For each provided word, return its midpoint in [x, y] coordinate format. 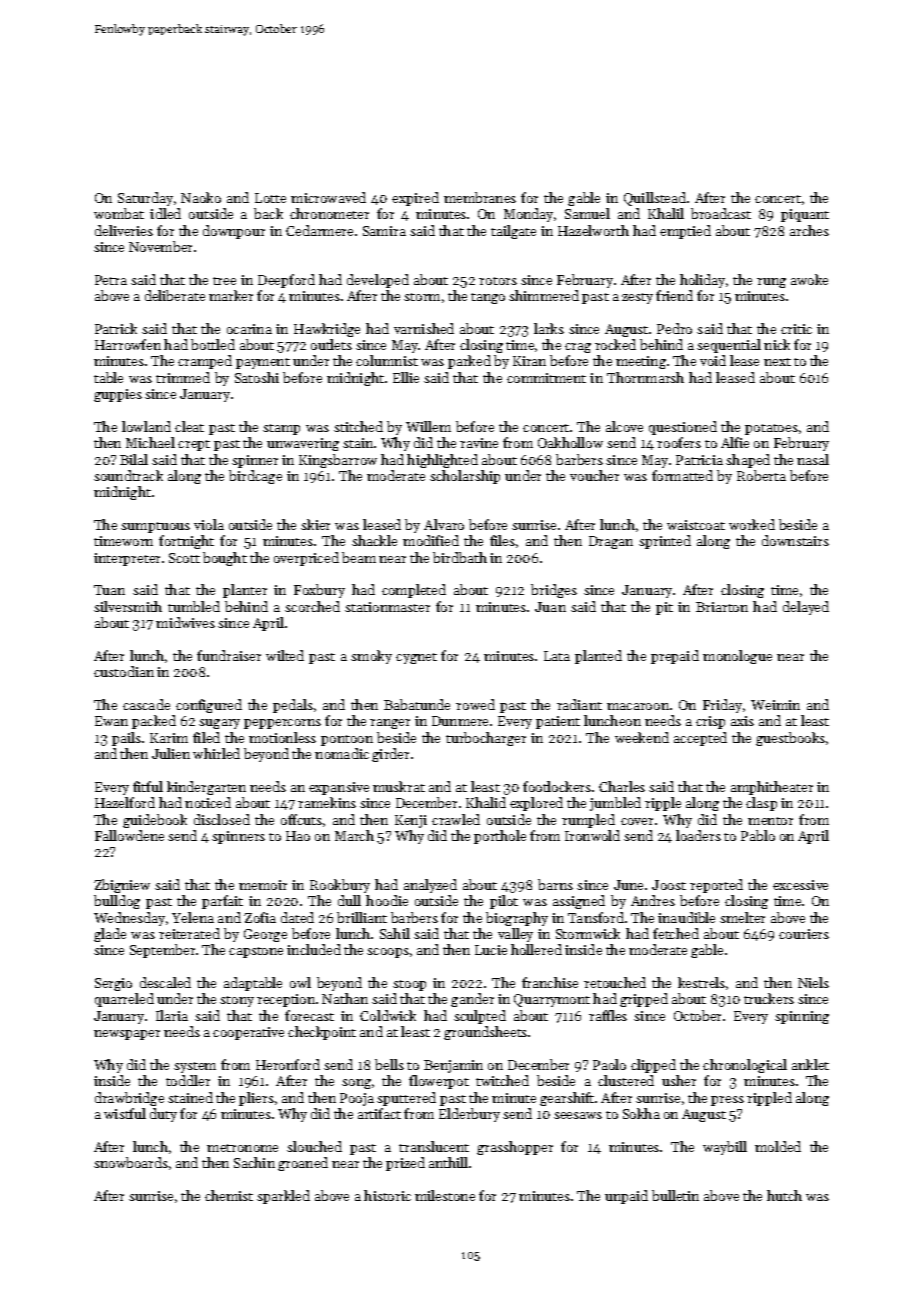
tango [488, 298]
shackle [374, 540]
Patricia [699, 460]
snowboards [131, 1162]
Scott [184, 558]
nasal [813, 459]
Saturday [145, 199]
